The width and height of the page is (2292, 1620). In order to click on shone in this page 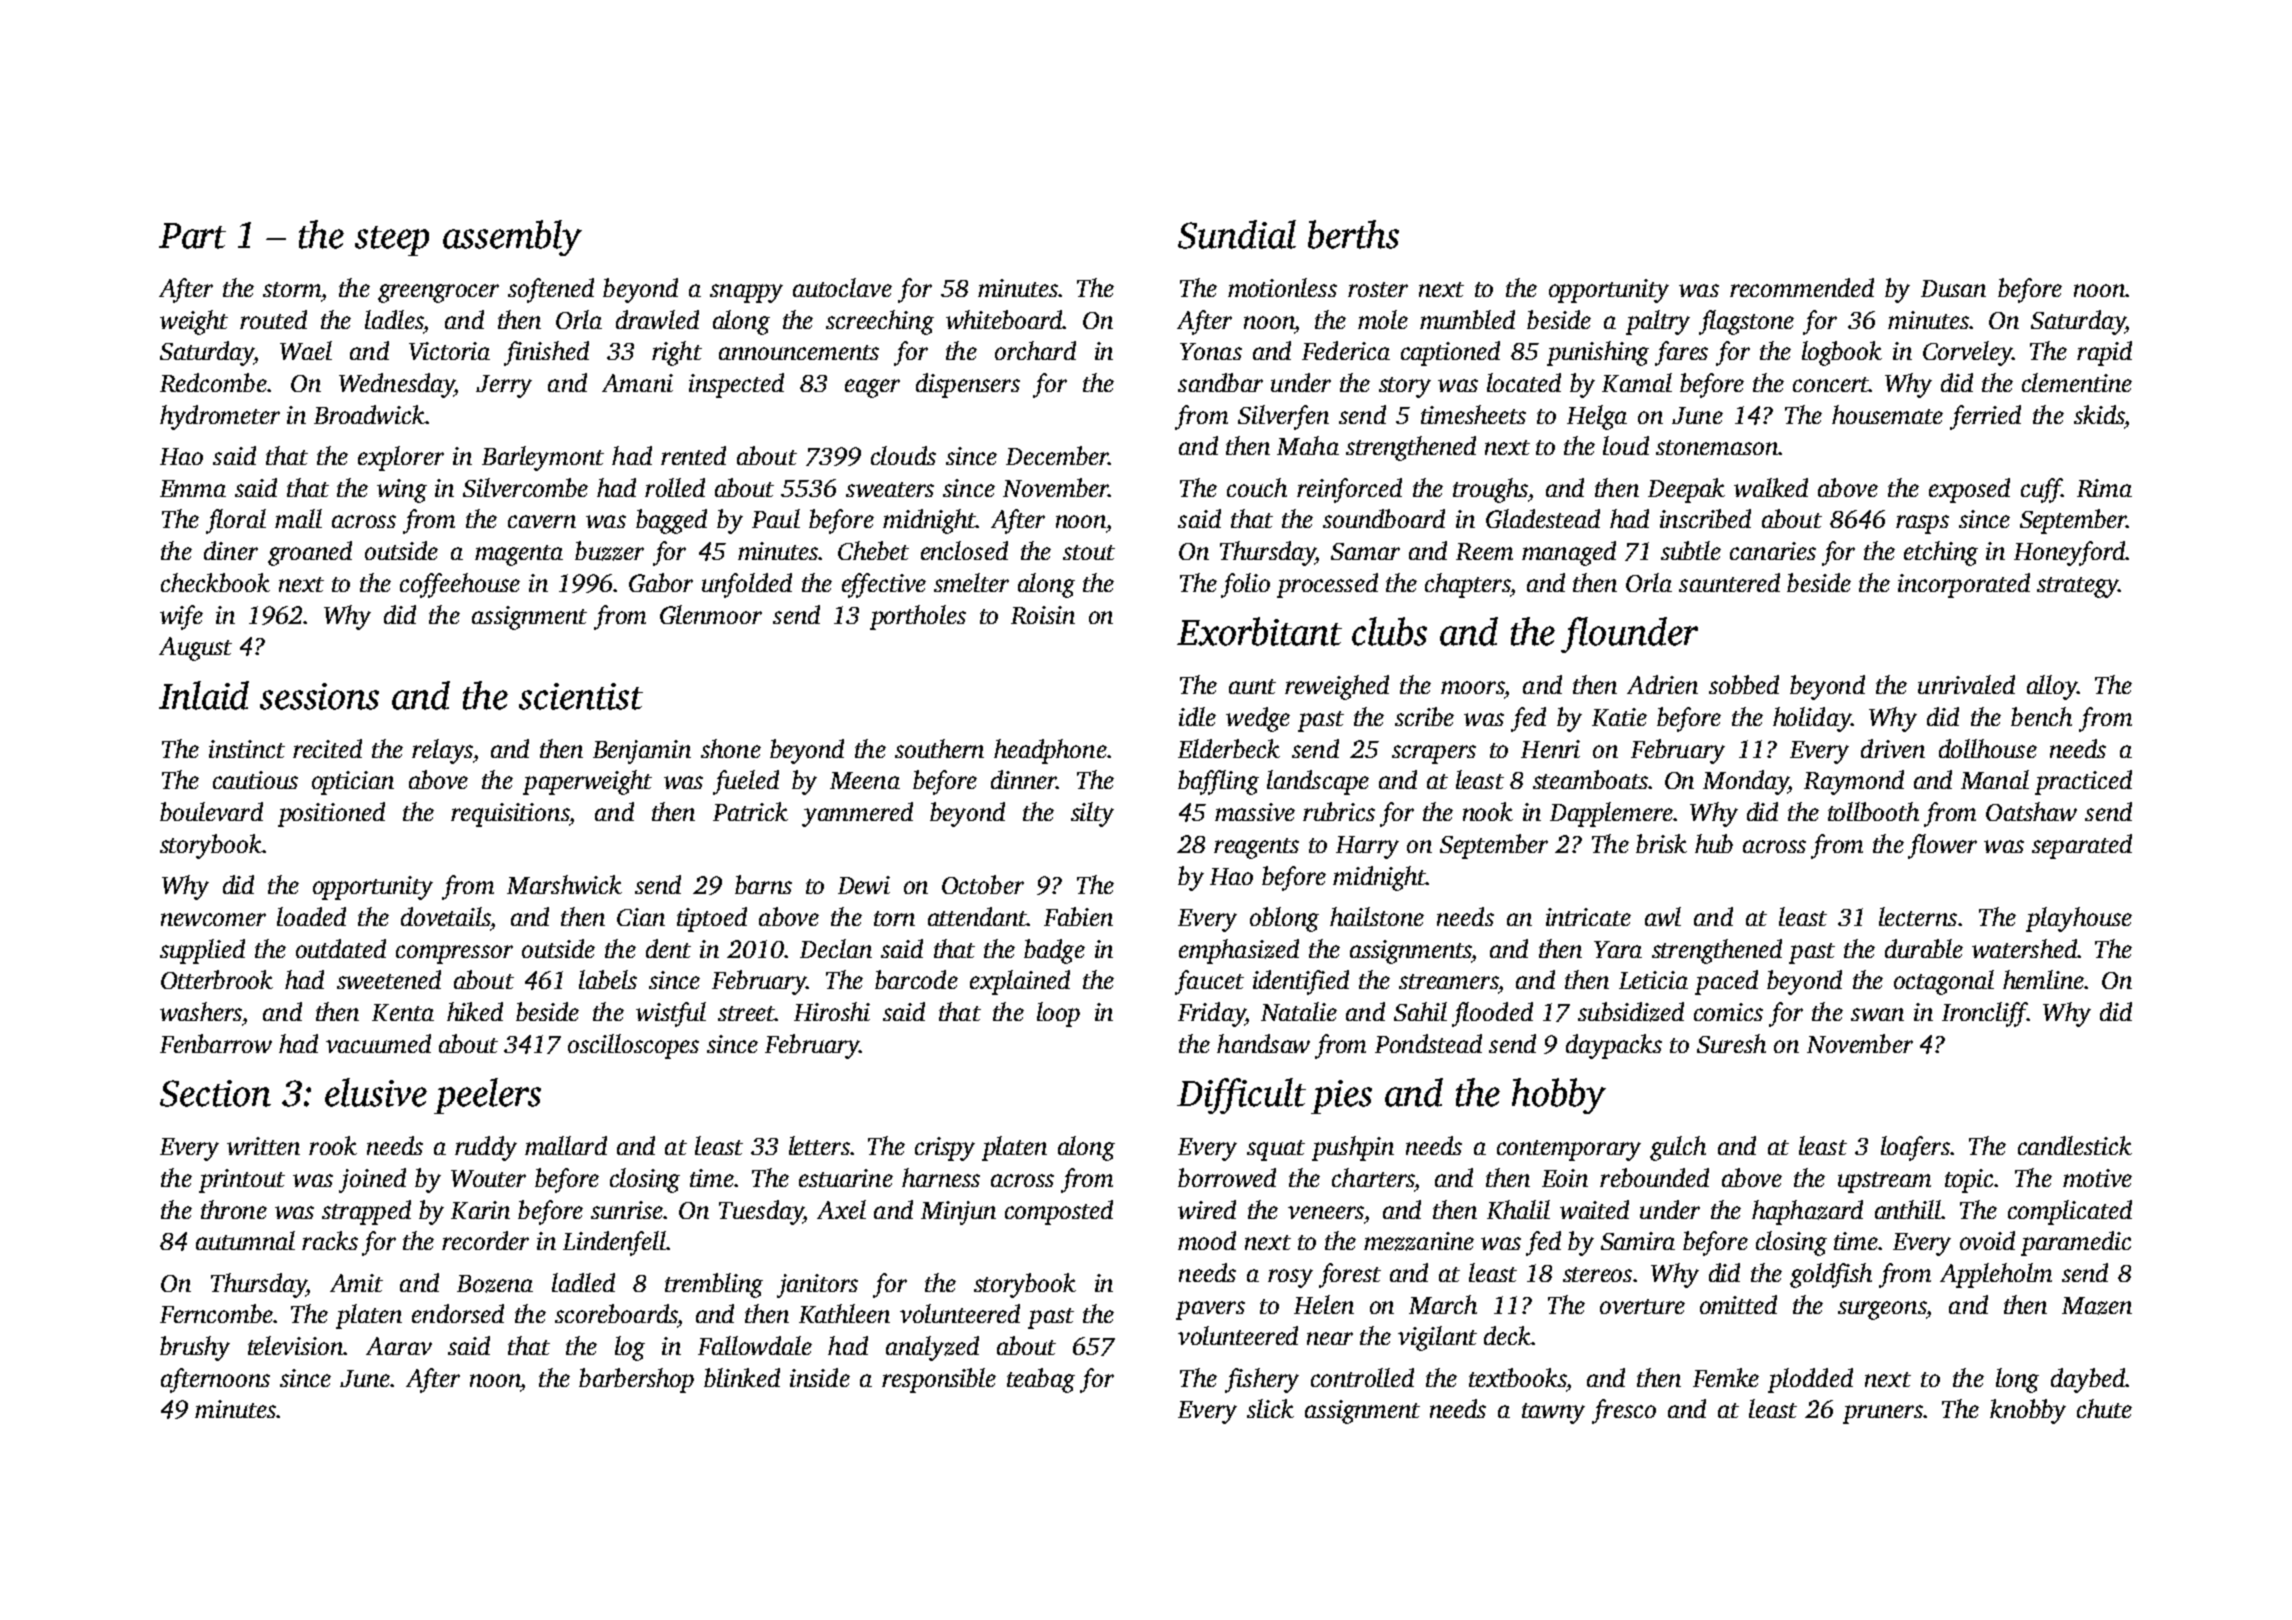, I will do `click(731, 748)`.
